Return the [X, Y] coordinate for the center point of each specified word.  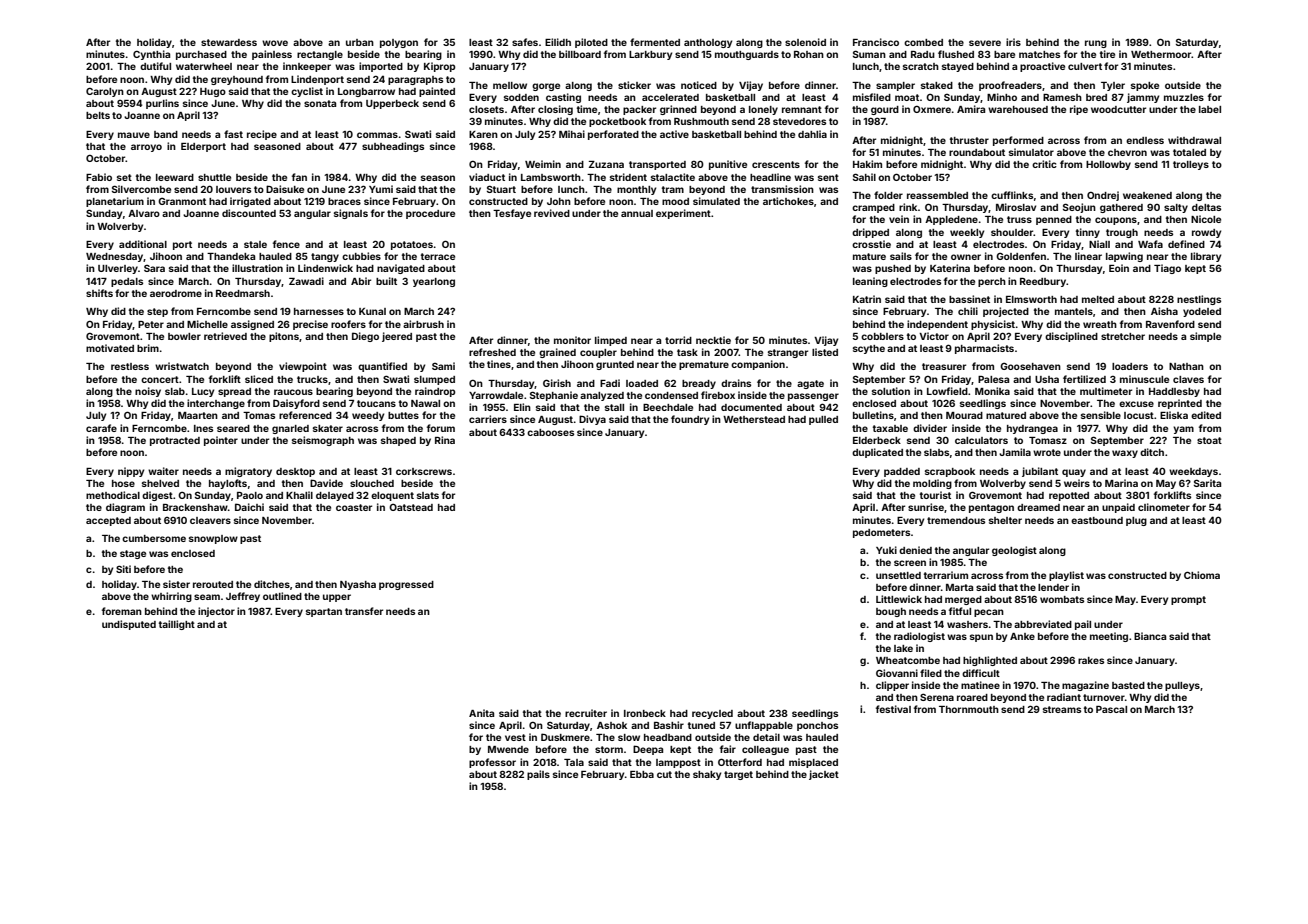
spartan [324, 612]
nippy [131, 472]
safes [525, 42]
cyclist [307, 92]
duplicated [877, 453]
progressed [406, 585]
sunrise [926, 507]
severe [985, 43]
